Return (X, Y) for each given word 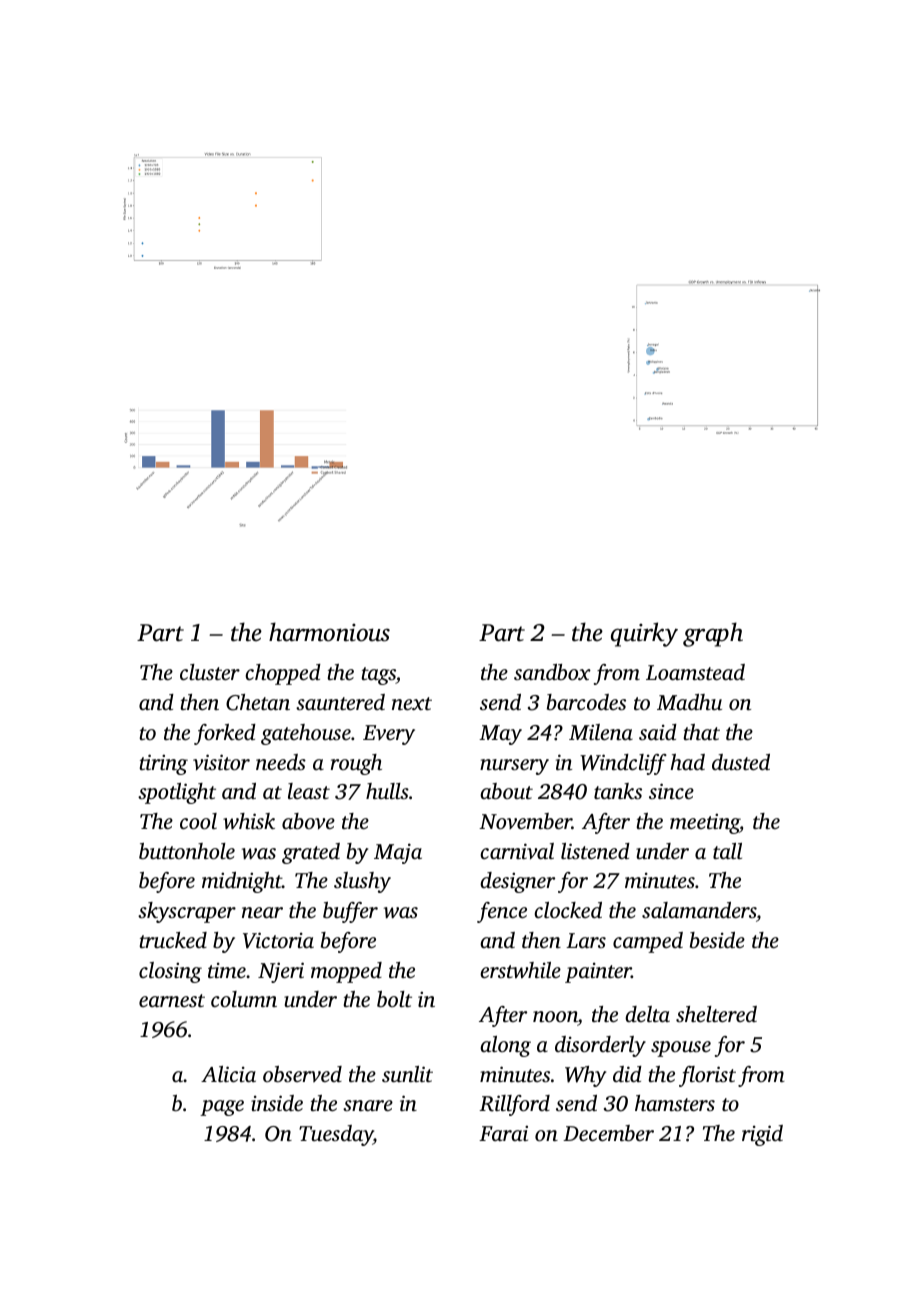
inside (277, 1103)
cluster (210, 672)
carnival (517, 851)
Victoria (278, 940)
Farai (503, 1133)
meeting (705, 824)
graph (713, 634)
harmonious (329, 632)
